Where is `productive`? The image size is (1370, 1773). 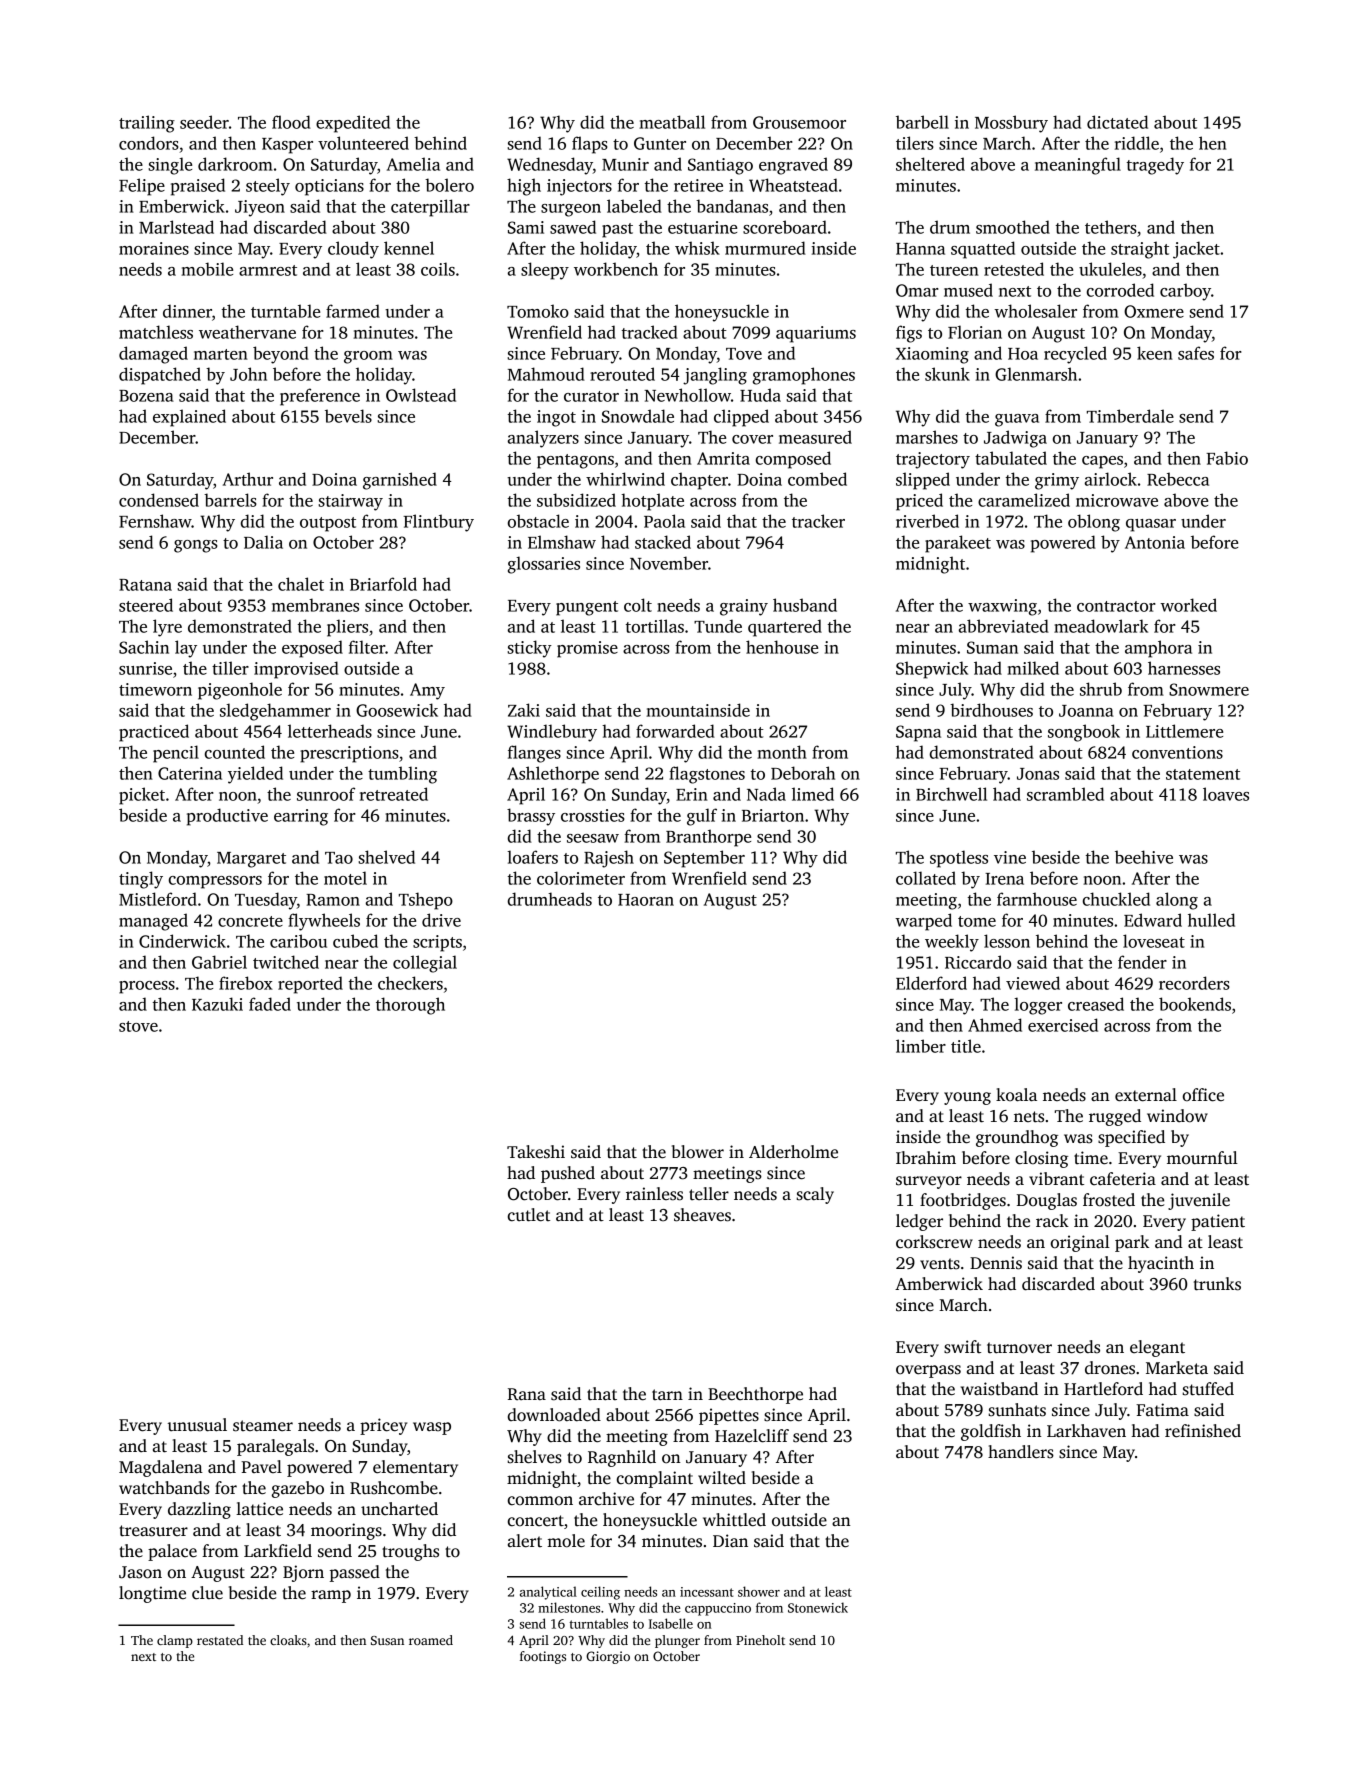
productive is located at coordinates (227, 817).
